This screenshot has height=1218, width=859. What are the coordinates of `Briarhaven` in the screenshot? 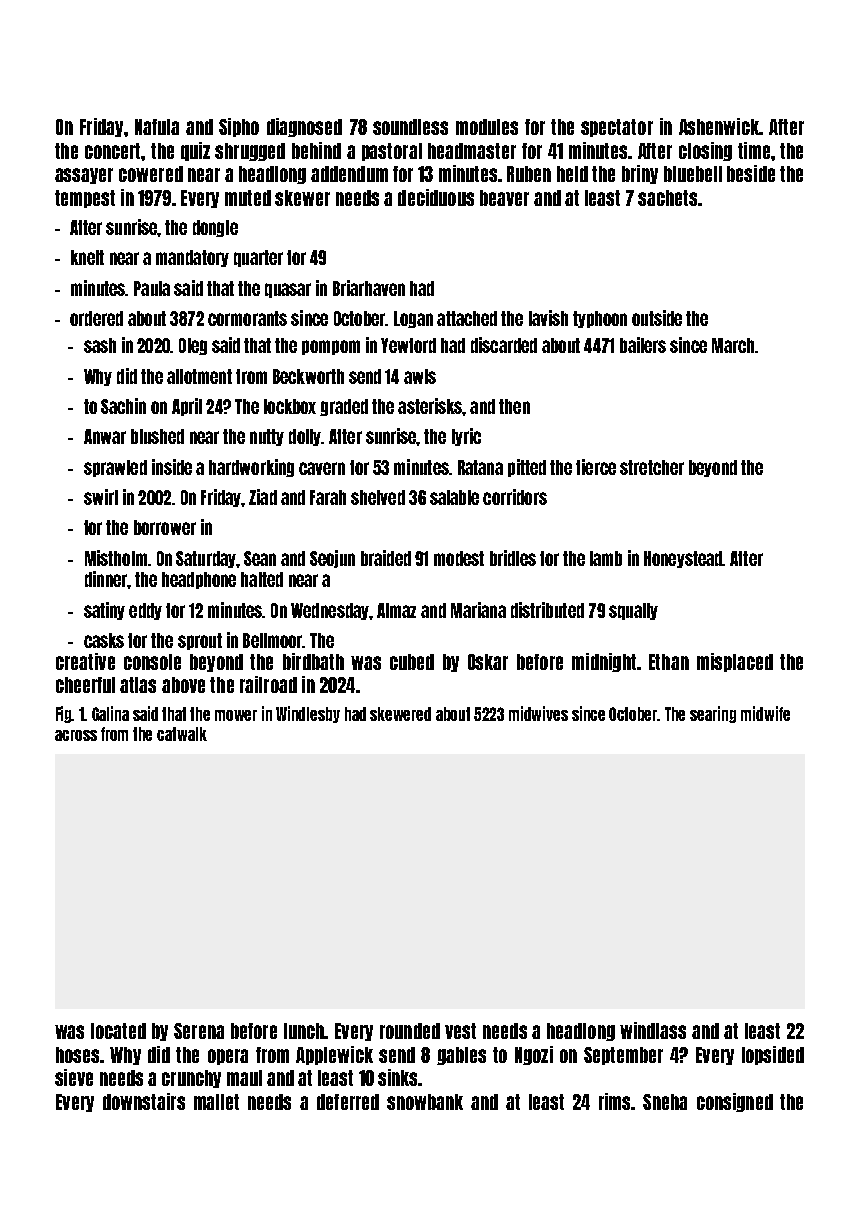 It's located at (369, 288).
